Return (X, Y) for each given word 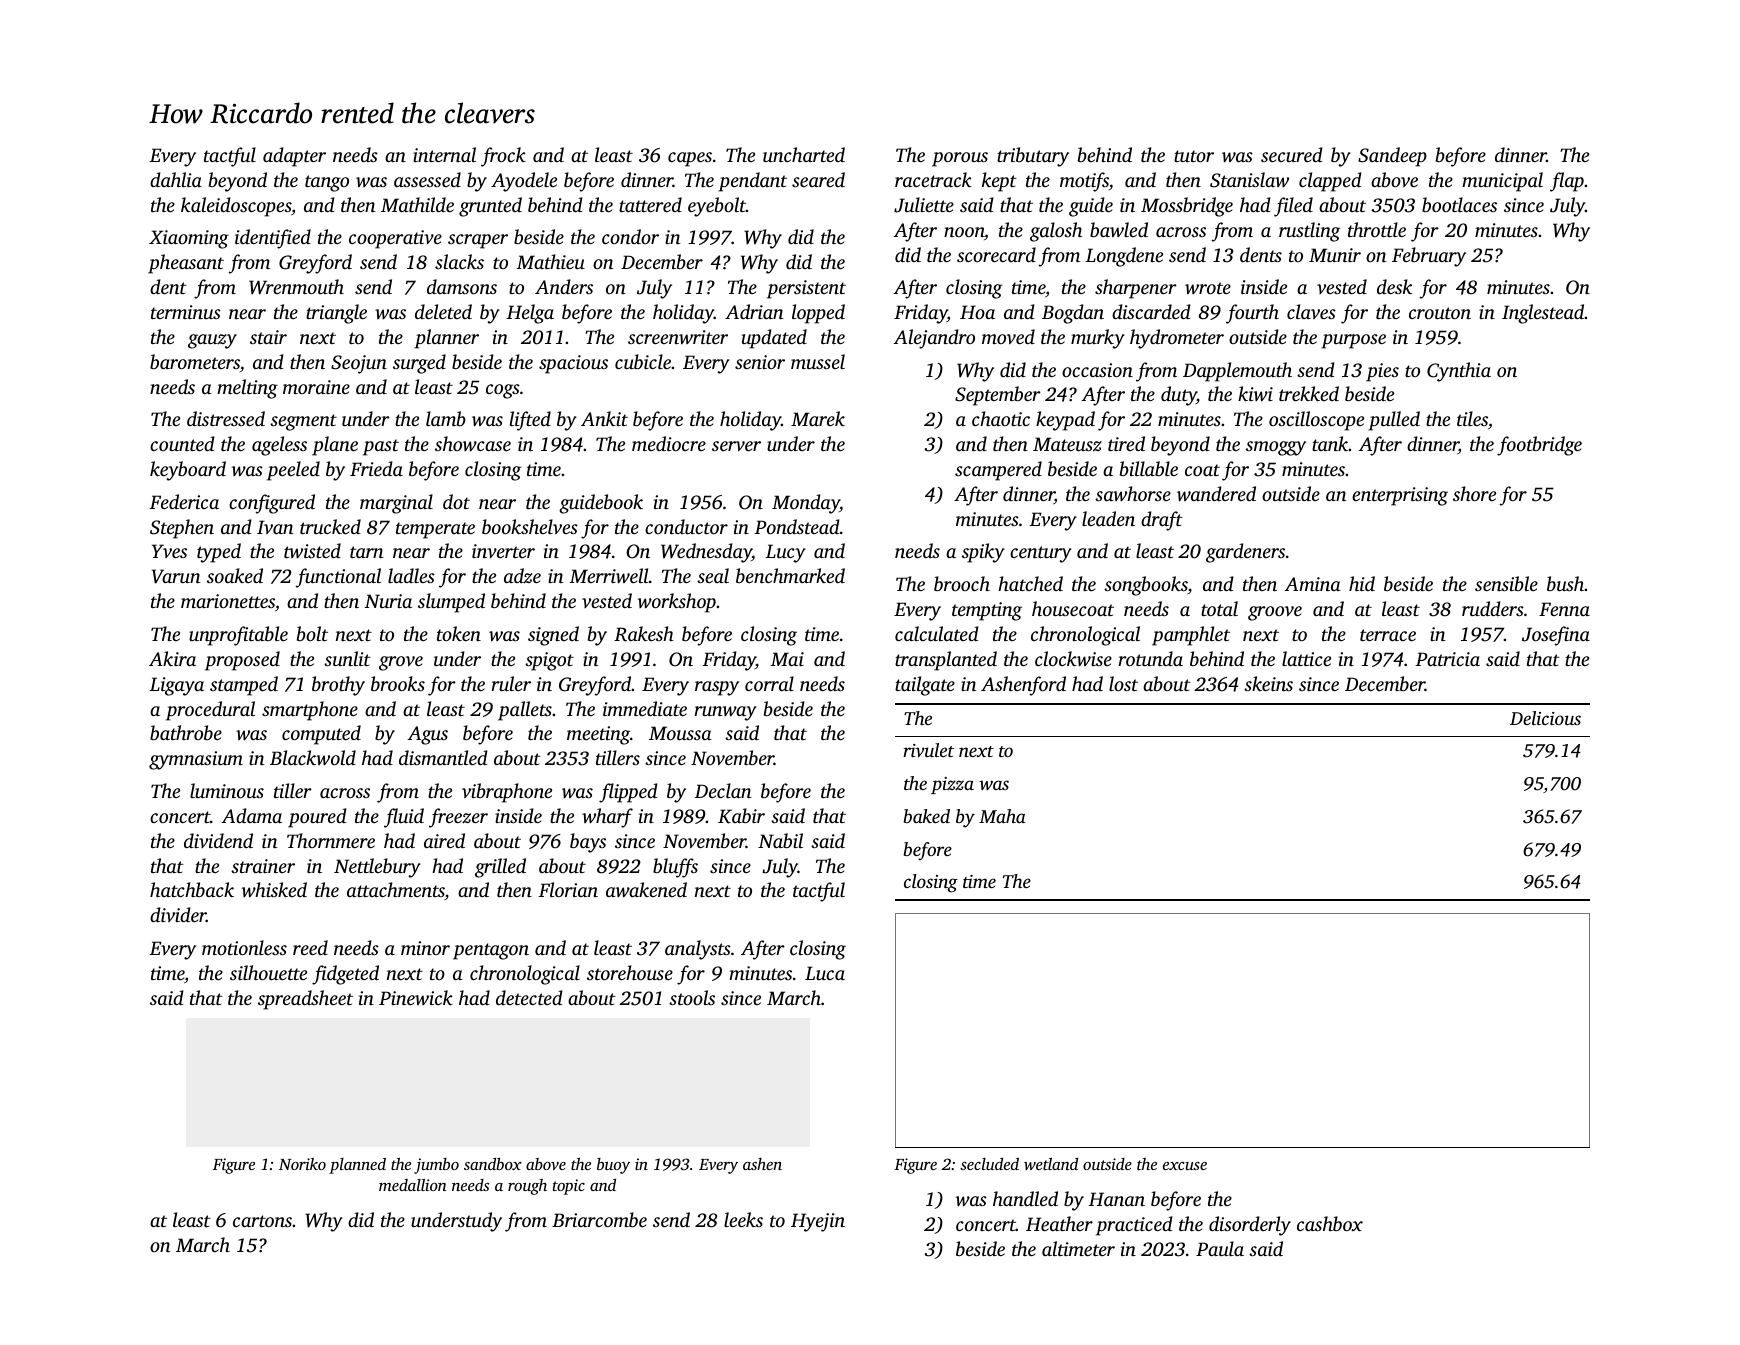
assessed (427, 179)
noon (964, 232)
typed (219, 553)
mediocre (669, 443)
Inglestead (1543, 314)
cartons (262, 1221)
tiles (1472, 418)
